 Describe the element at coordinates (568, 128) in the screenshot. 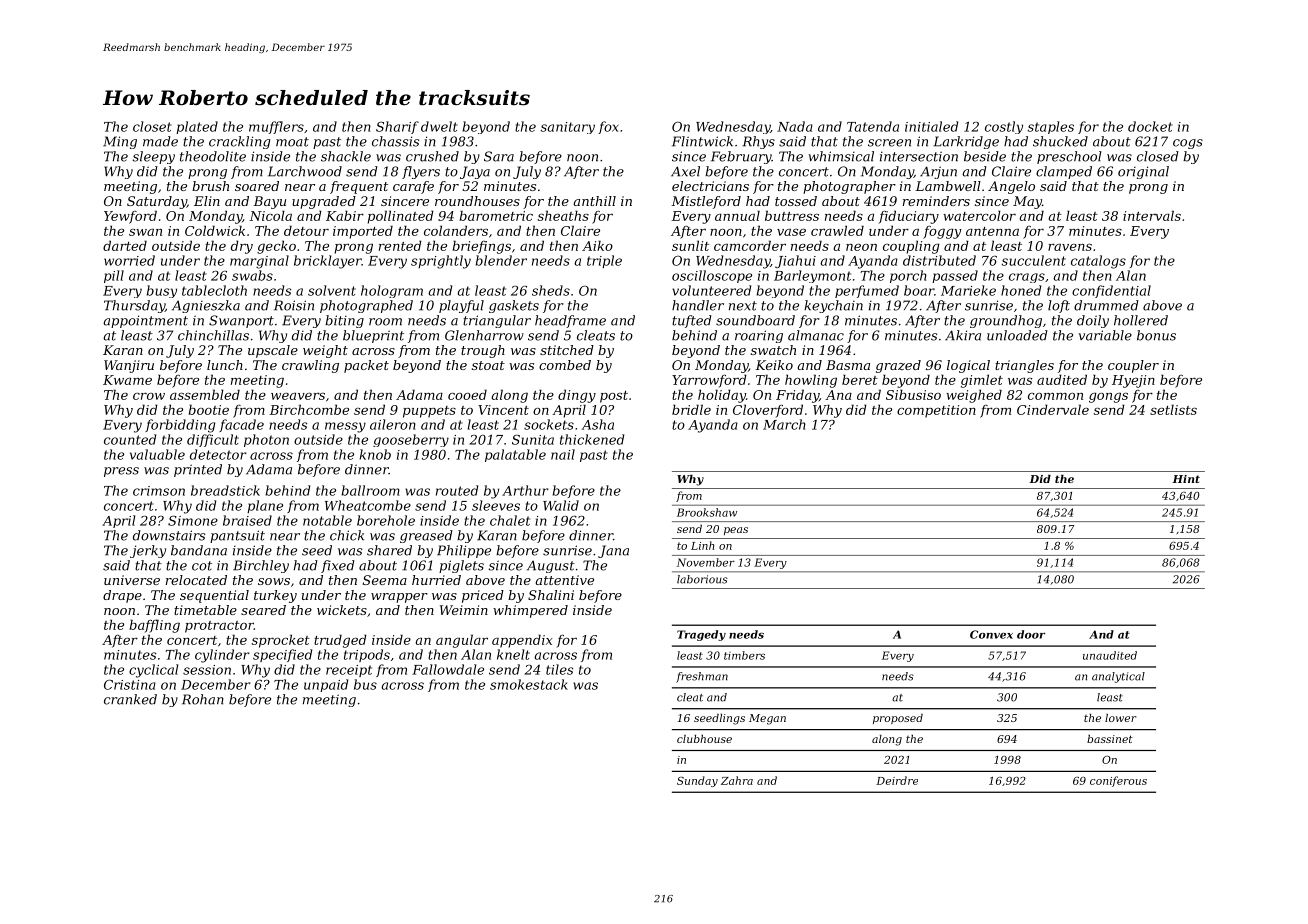

I see `sanitary` at that location.
